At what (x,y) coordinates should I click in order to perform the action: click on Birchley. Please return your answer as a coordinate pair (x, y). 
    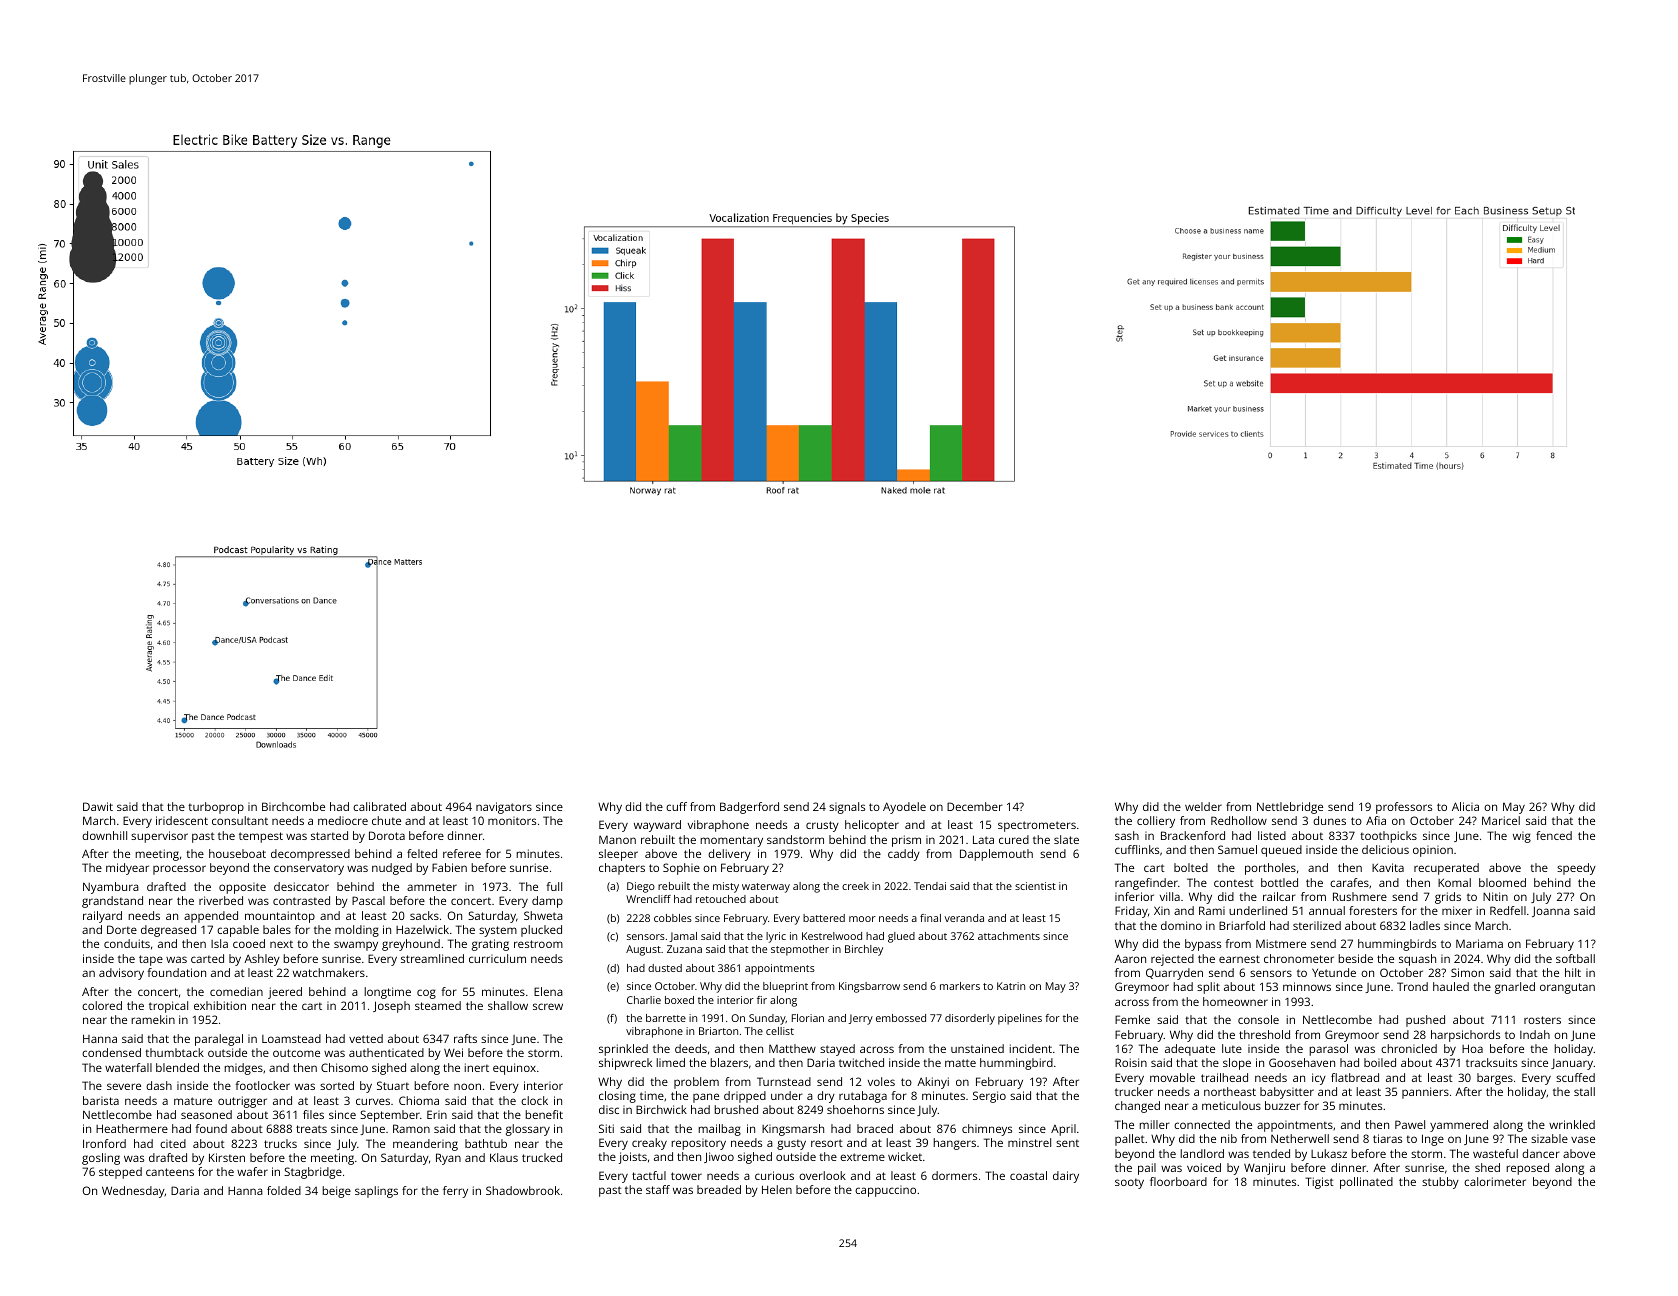
    Looking at the image, I should click on (864, 950).
